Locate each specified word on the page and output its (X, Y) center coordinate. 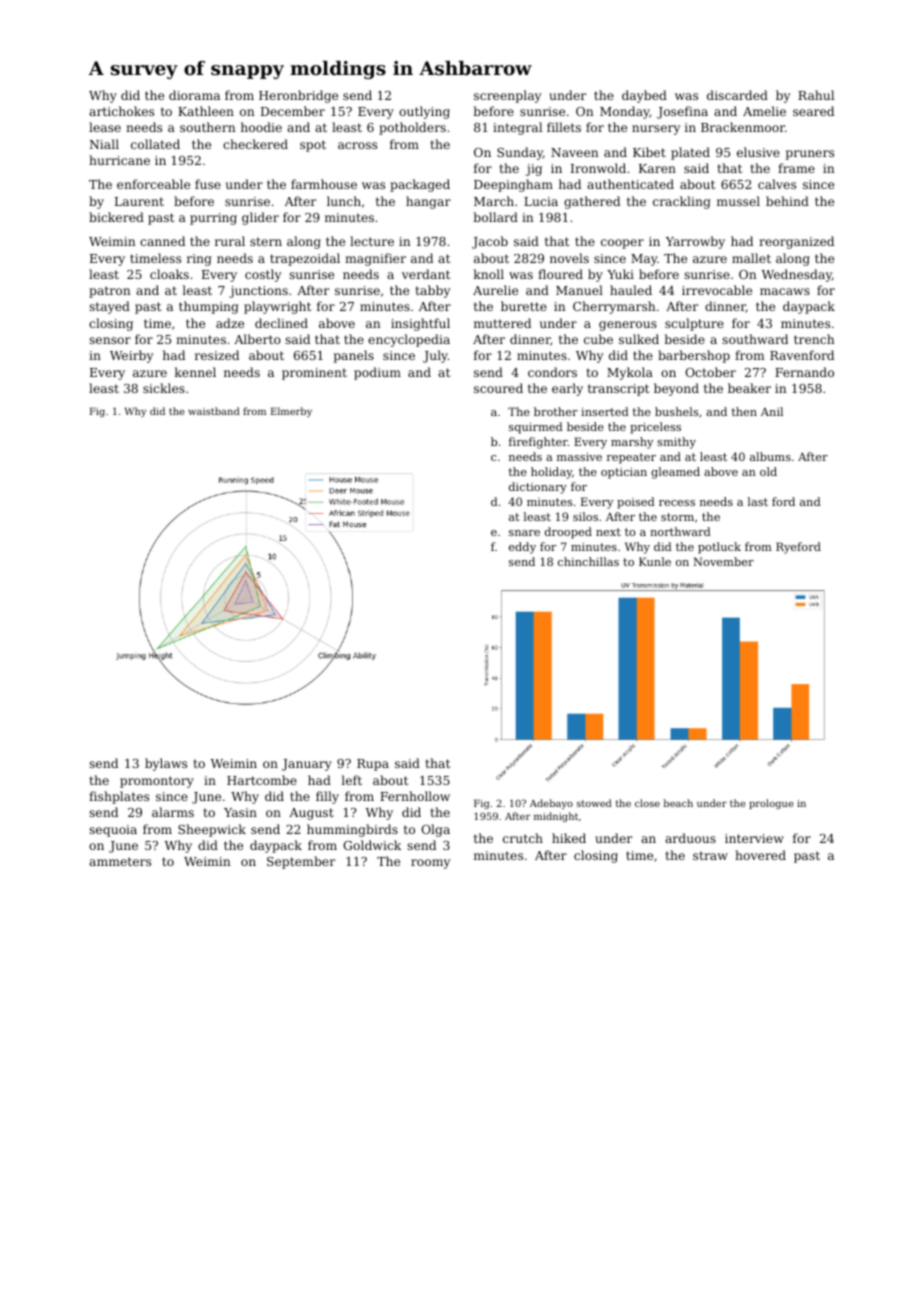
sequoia (113, 831)
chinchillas (588, 561)
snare (524, 533)
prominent (314, 374)
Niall (104, 144)
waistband (214, 411)
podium (377, 373)
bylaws (166, 764)
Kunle (655, 561)
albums (770, 456)
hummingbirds (352, 830)
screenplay (507, 96)
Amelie (764, 111)
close (647, 803)
